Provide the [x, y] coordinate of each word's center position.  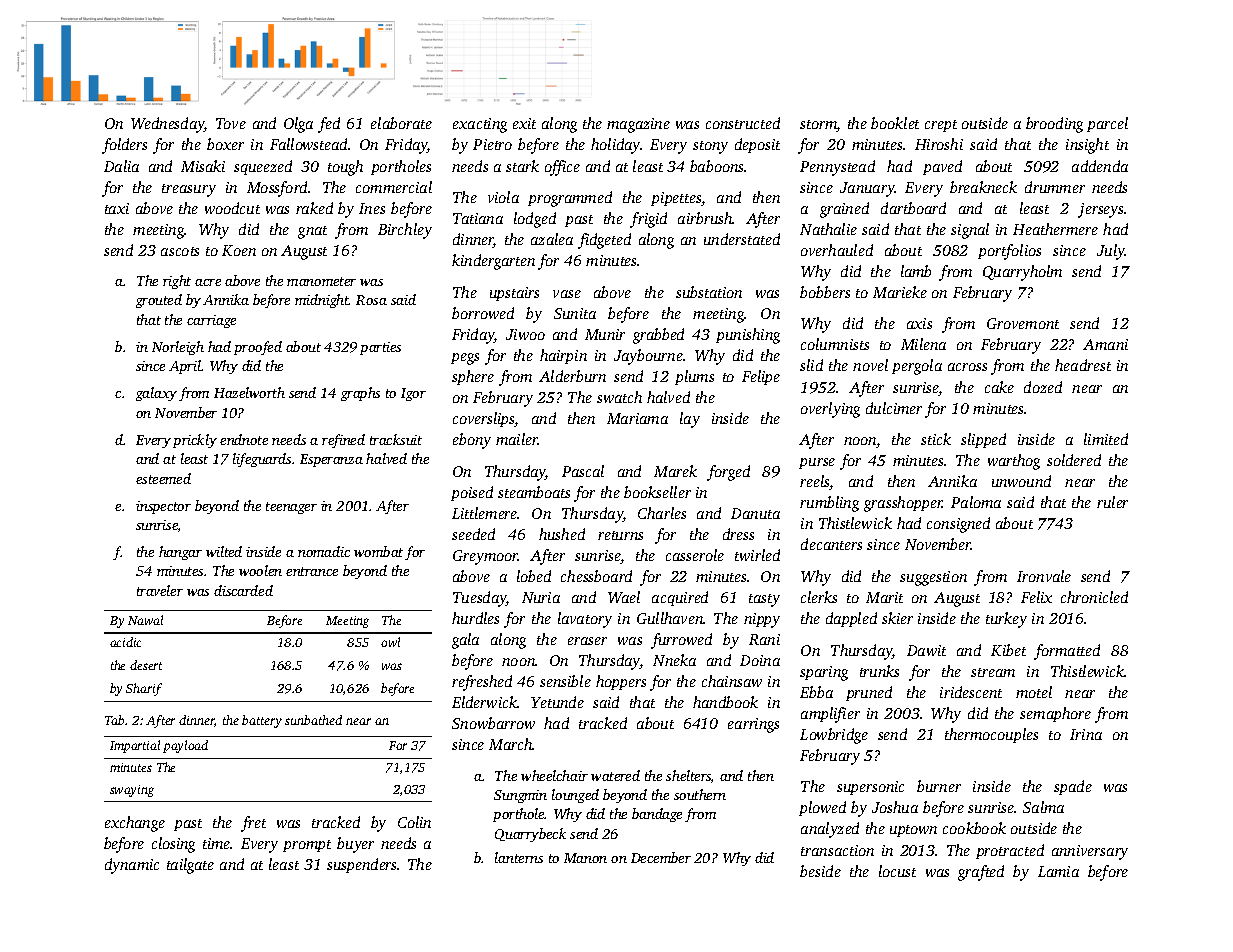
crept [941, 126]
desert [146, 665]
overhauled [837, 250]
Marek [675, 471]
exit [524, 123]
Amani [1105, 344]
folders [124, 146]
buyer [355, 845]
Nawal [145, 620]
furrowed [681, 641]
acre [208, 282]
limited [1106, 439]
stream [993, 672]
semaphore [1055, 714]
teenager [291, 508]
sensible [565, 681]
